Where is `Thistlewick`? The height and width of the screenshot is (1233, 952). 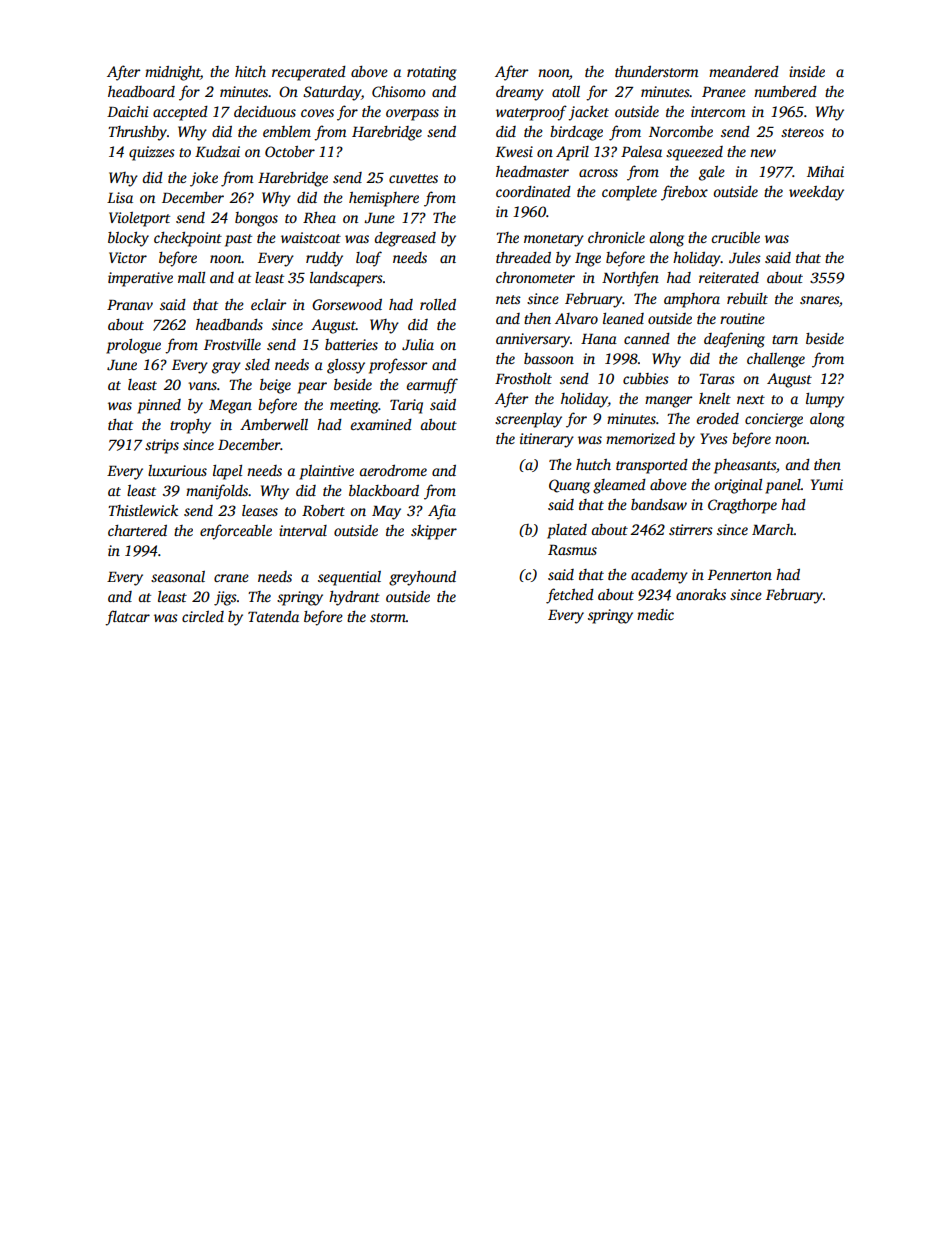
Thistlewick is located at coordinates (143, 510).
